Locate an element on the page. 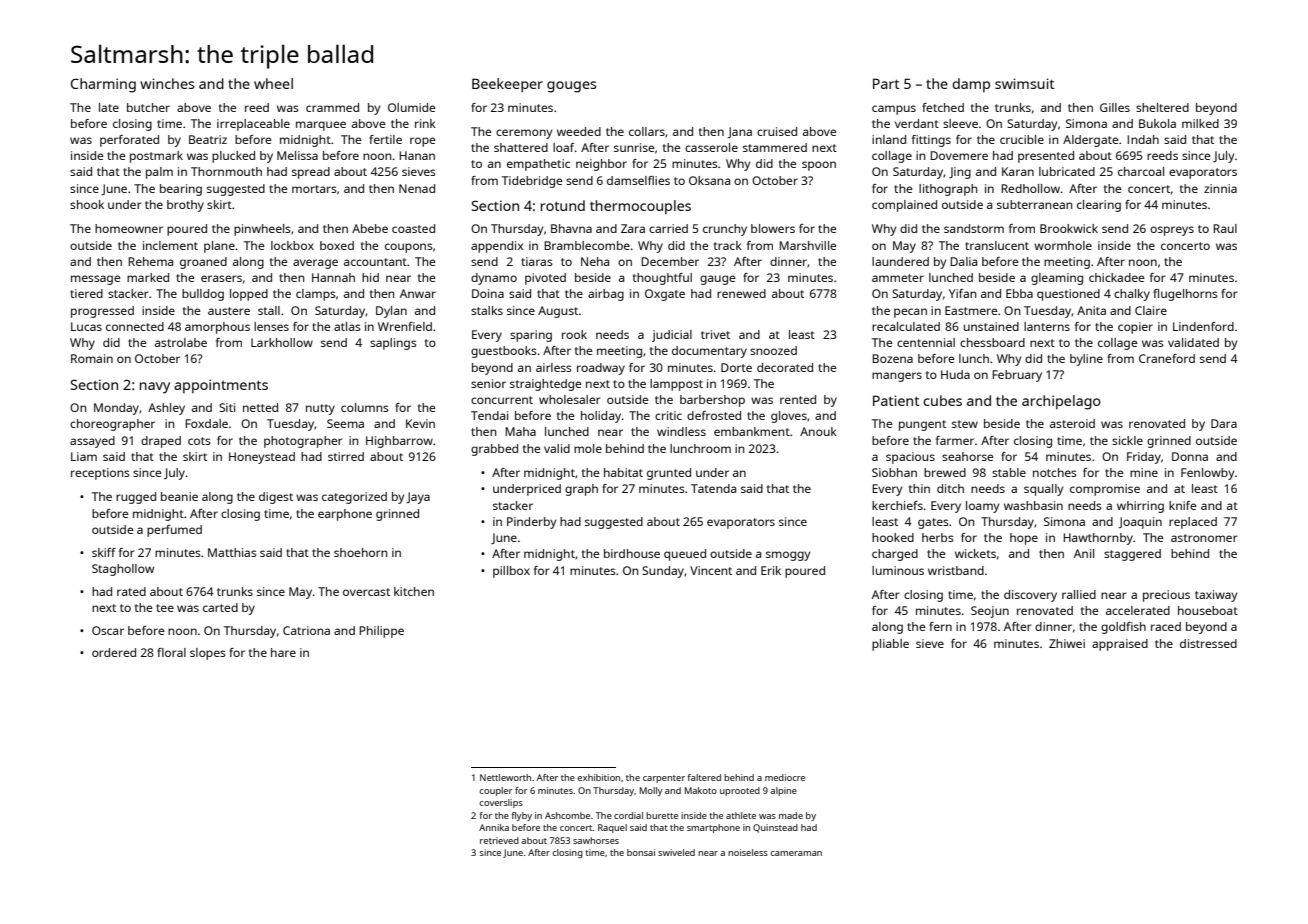 The width and height of the document is (1308, 924). cameraman is located at coordinates (796, 853).
